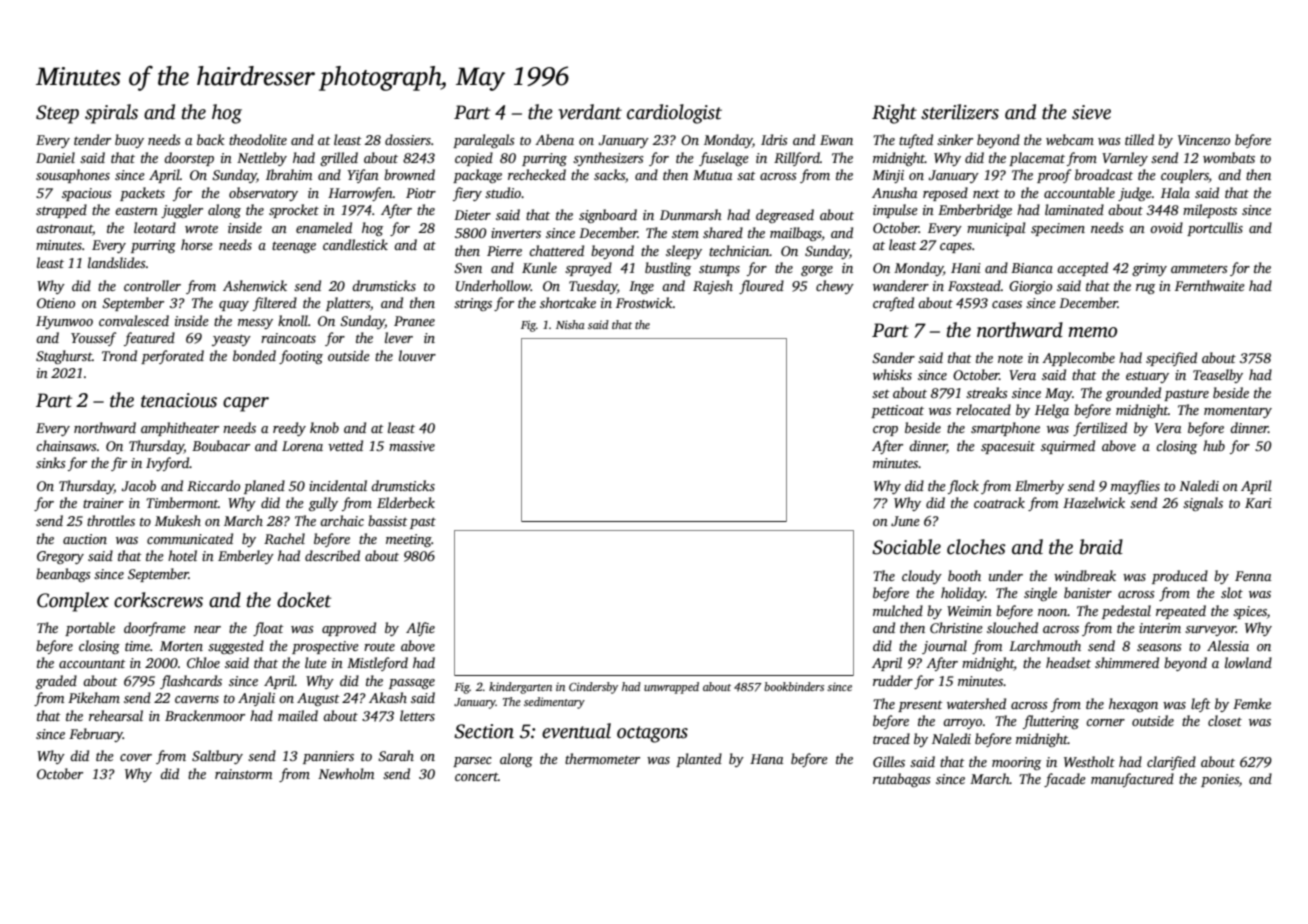 The height and width of the document is (924, 1308). Describe the element at coordinates (554, 139) in the document. I see `Abena` at that location.
